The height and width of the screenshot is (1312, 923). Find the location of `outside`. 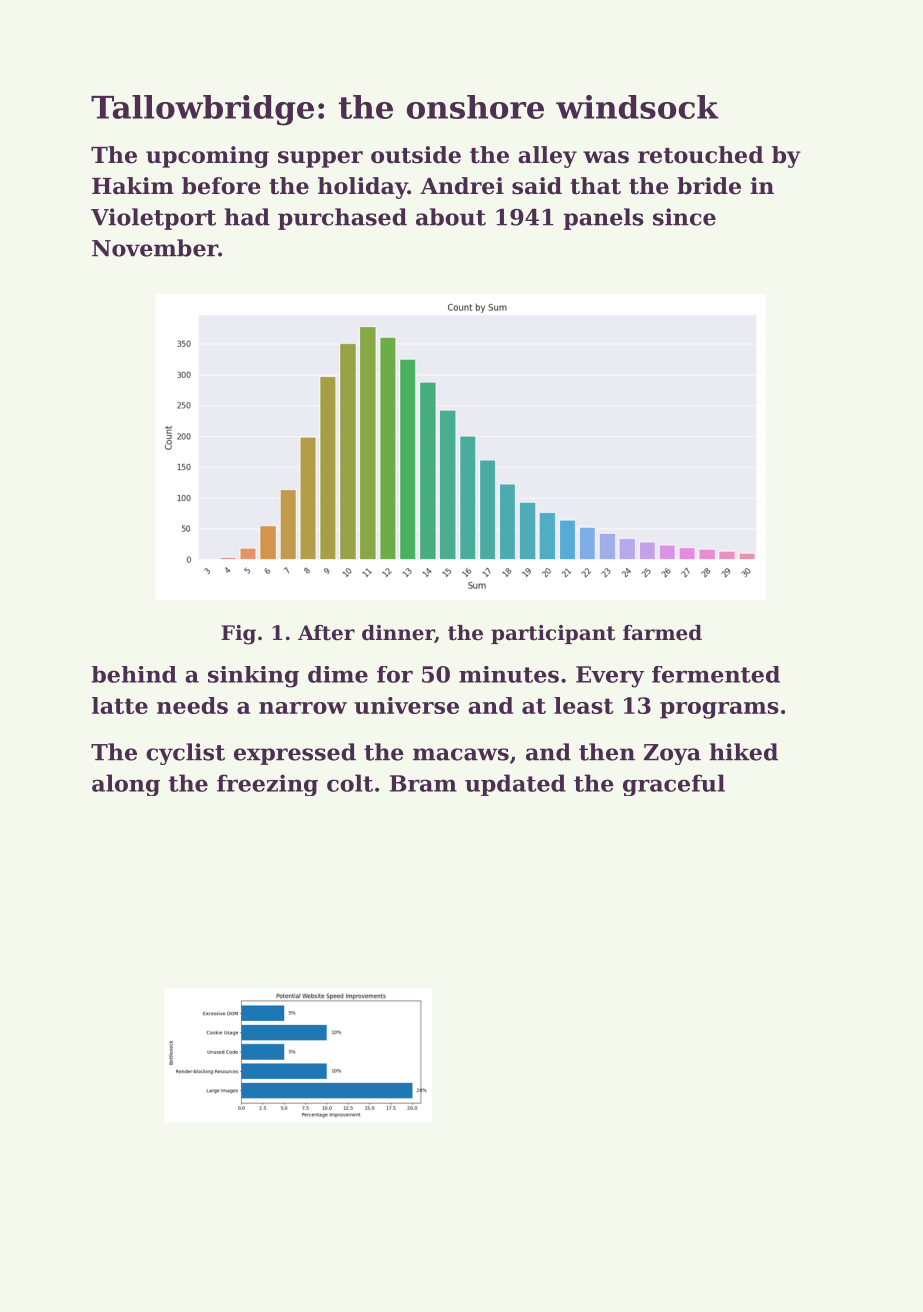

outside is located at coordinates (416, 155).
